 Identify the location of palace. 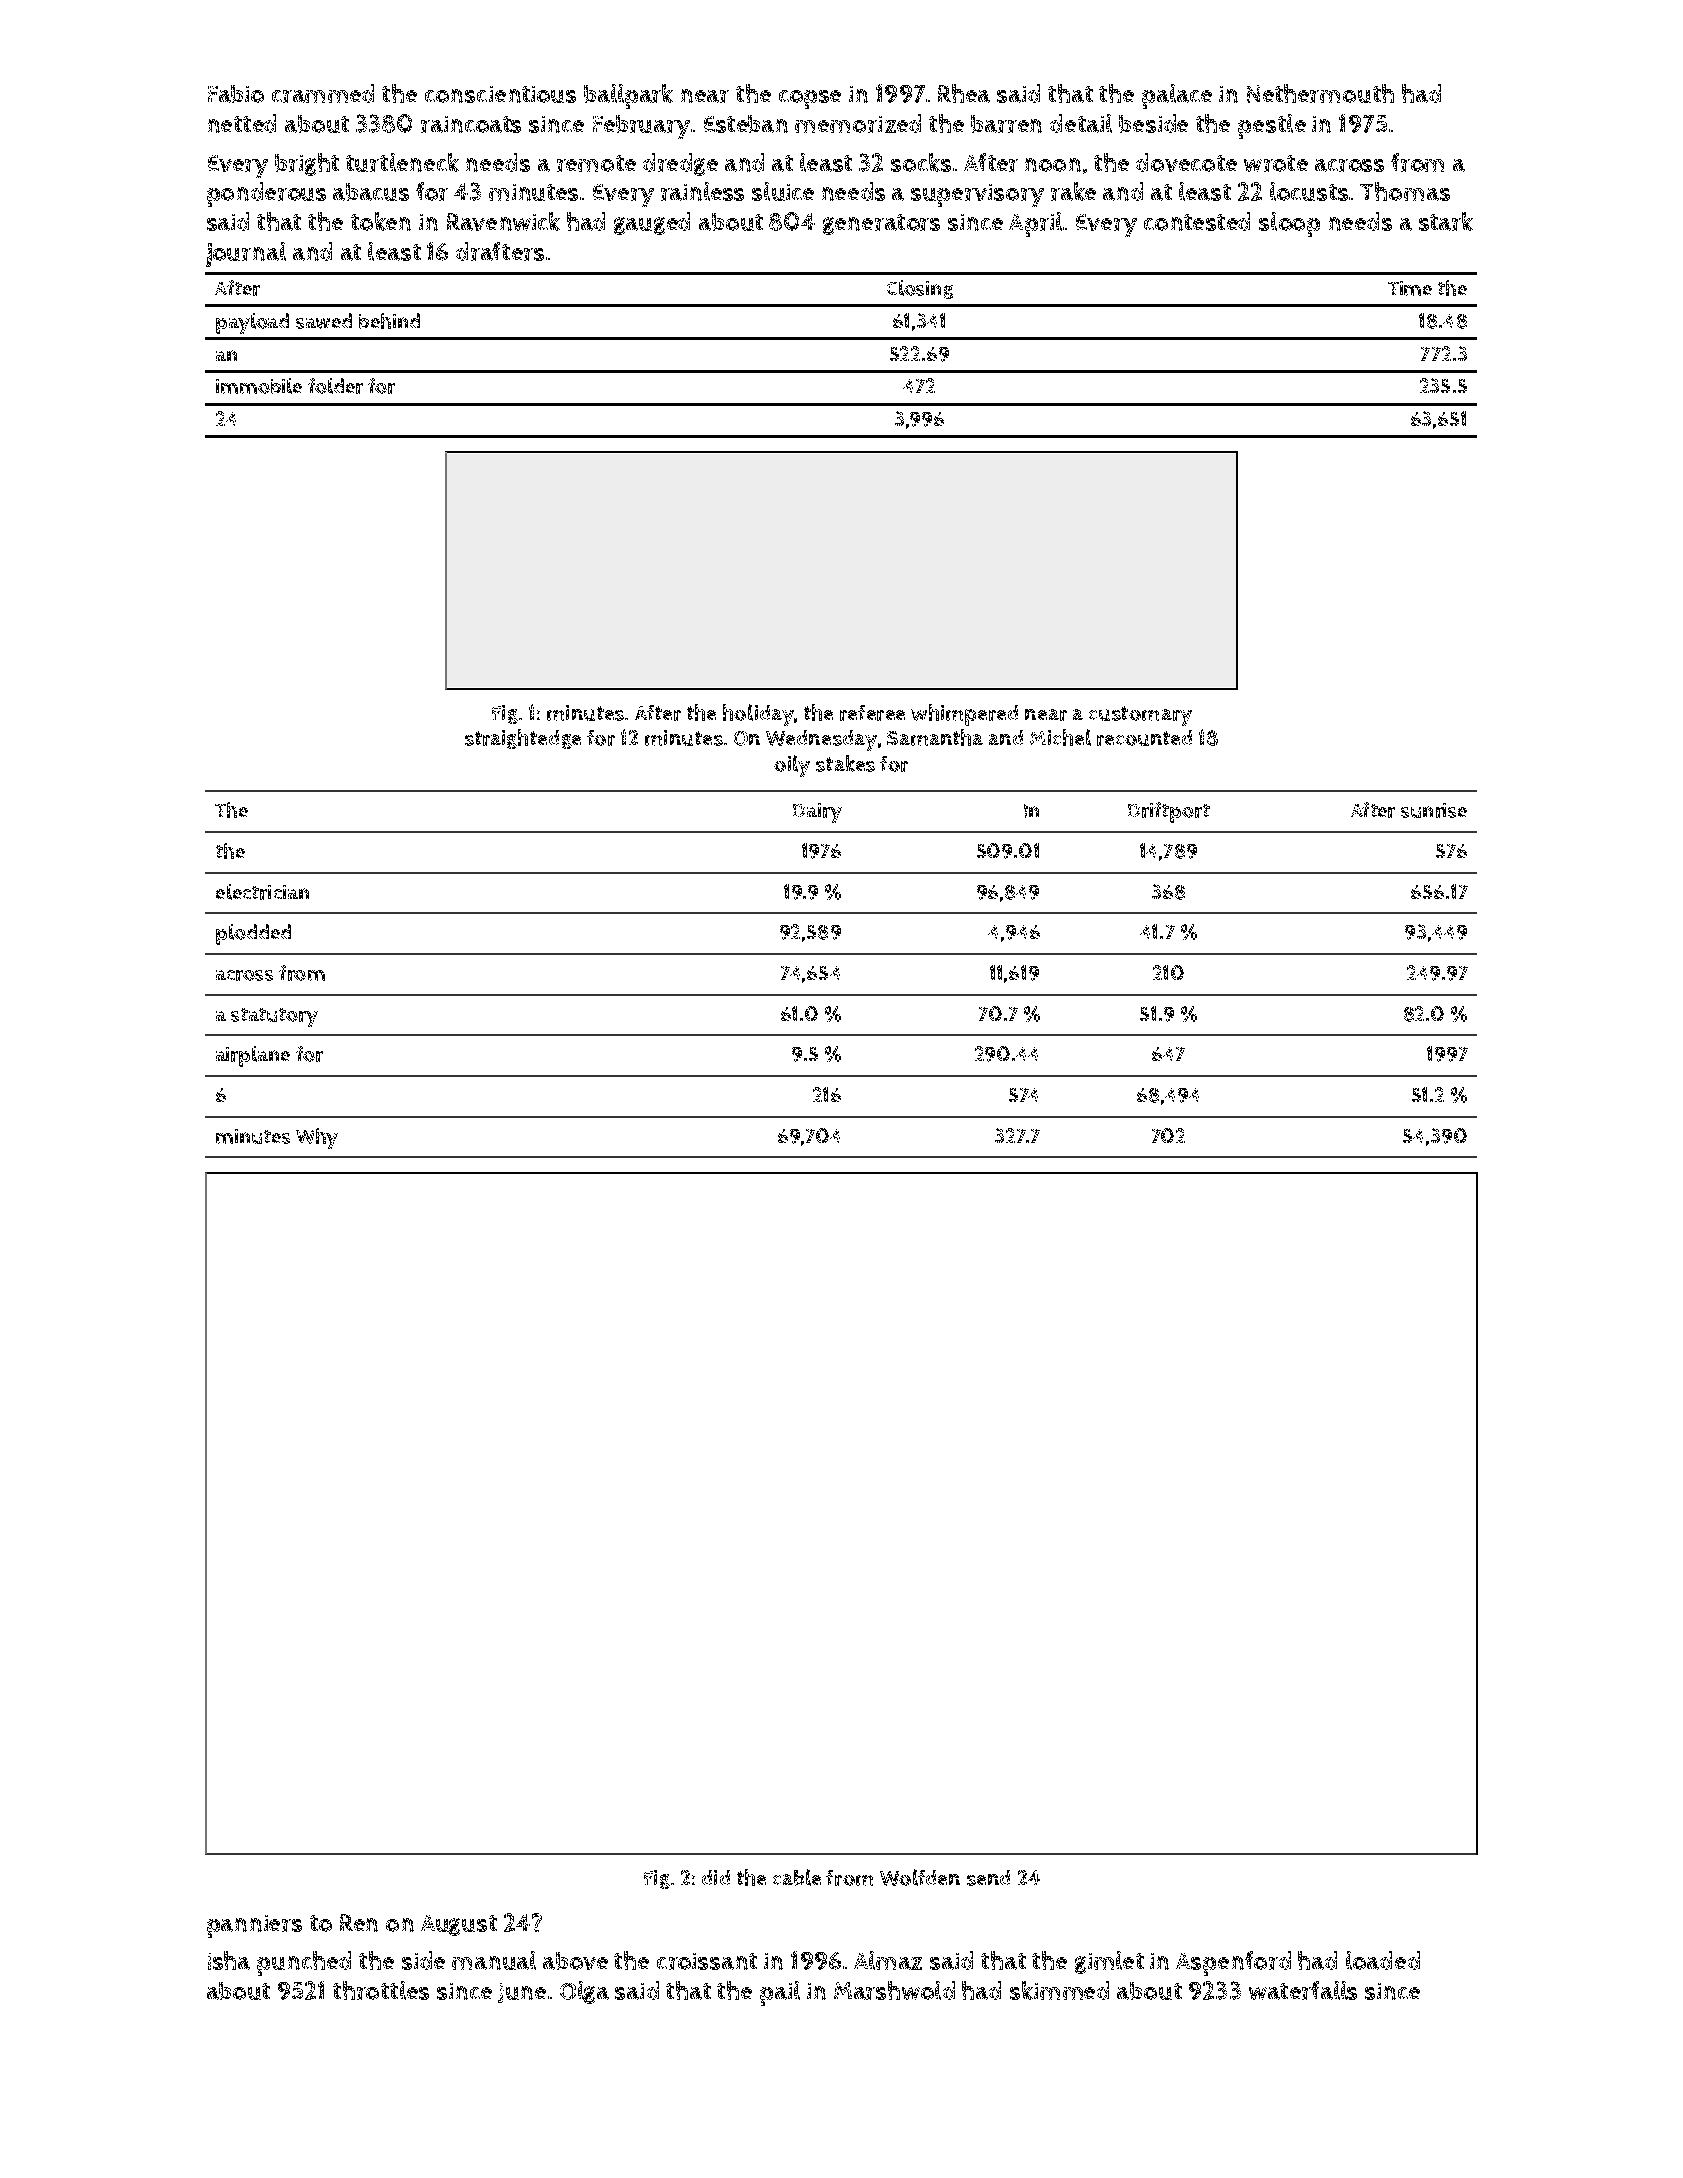
(1177, 96).
